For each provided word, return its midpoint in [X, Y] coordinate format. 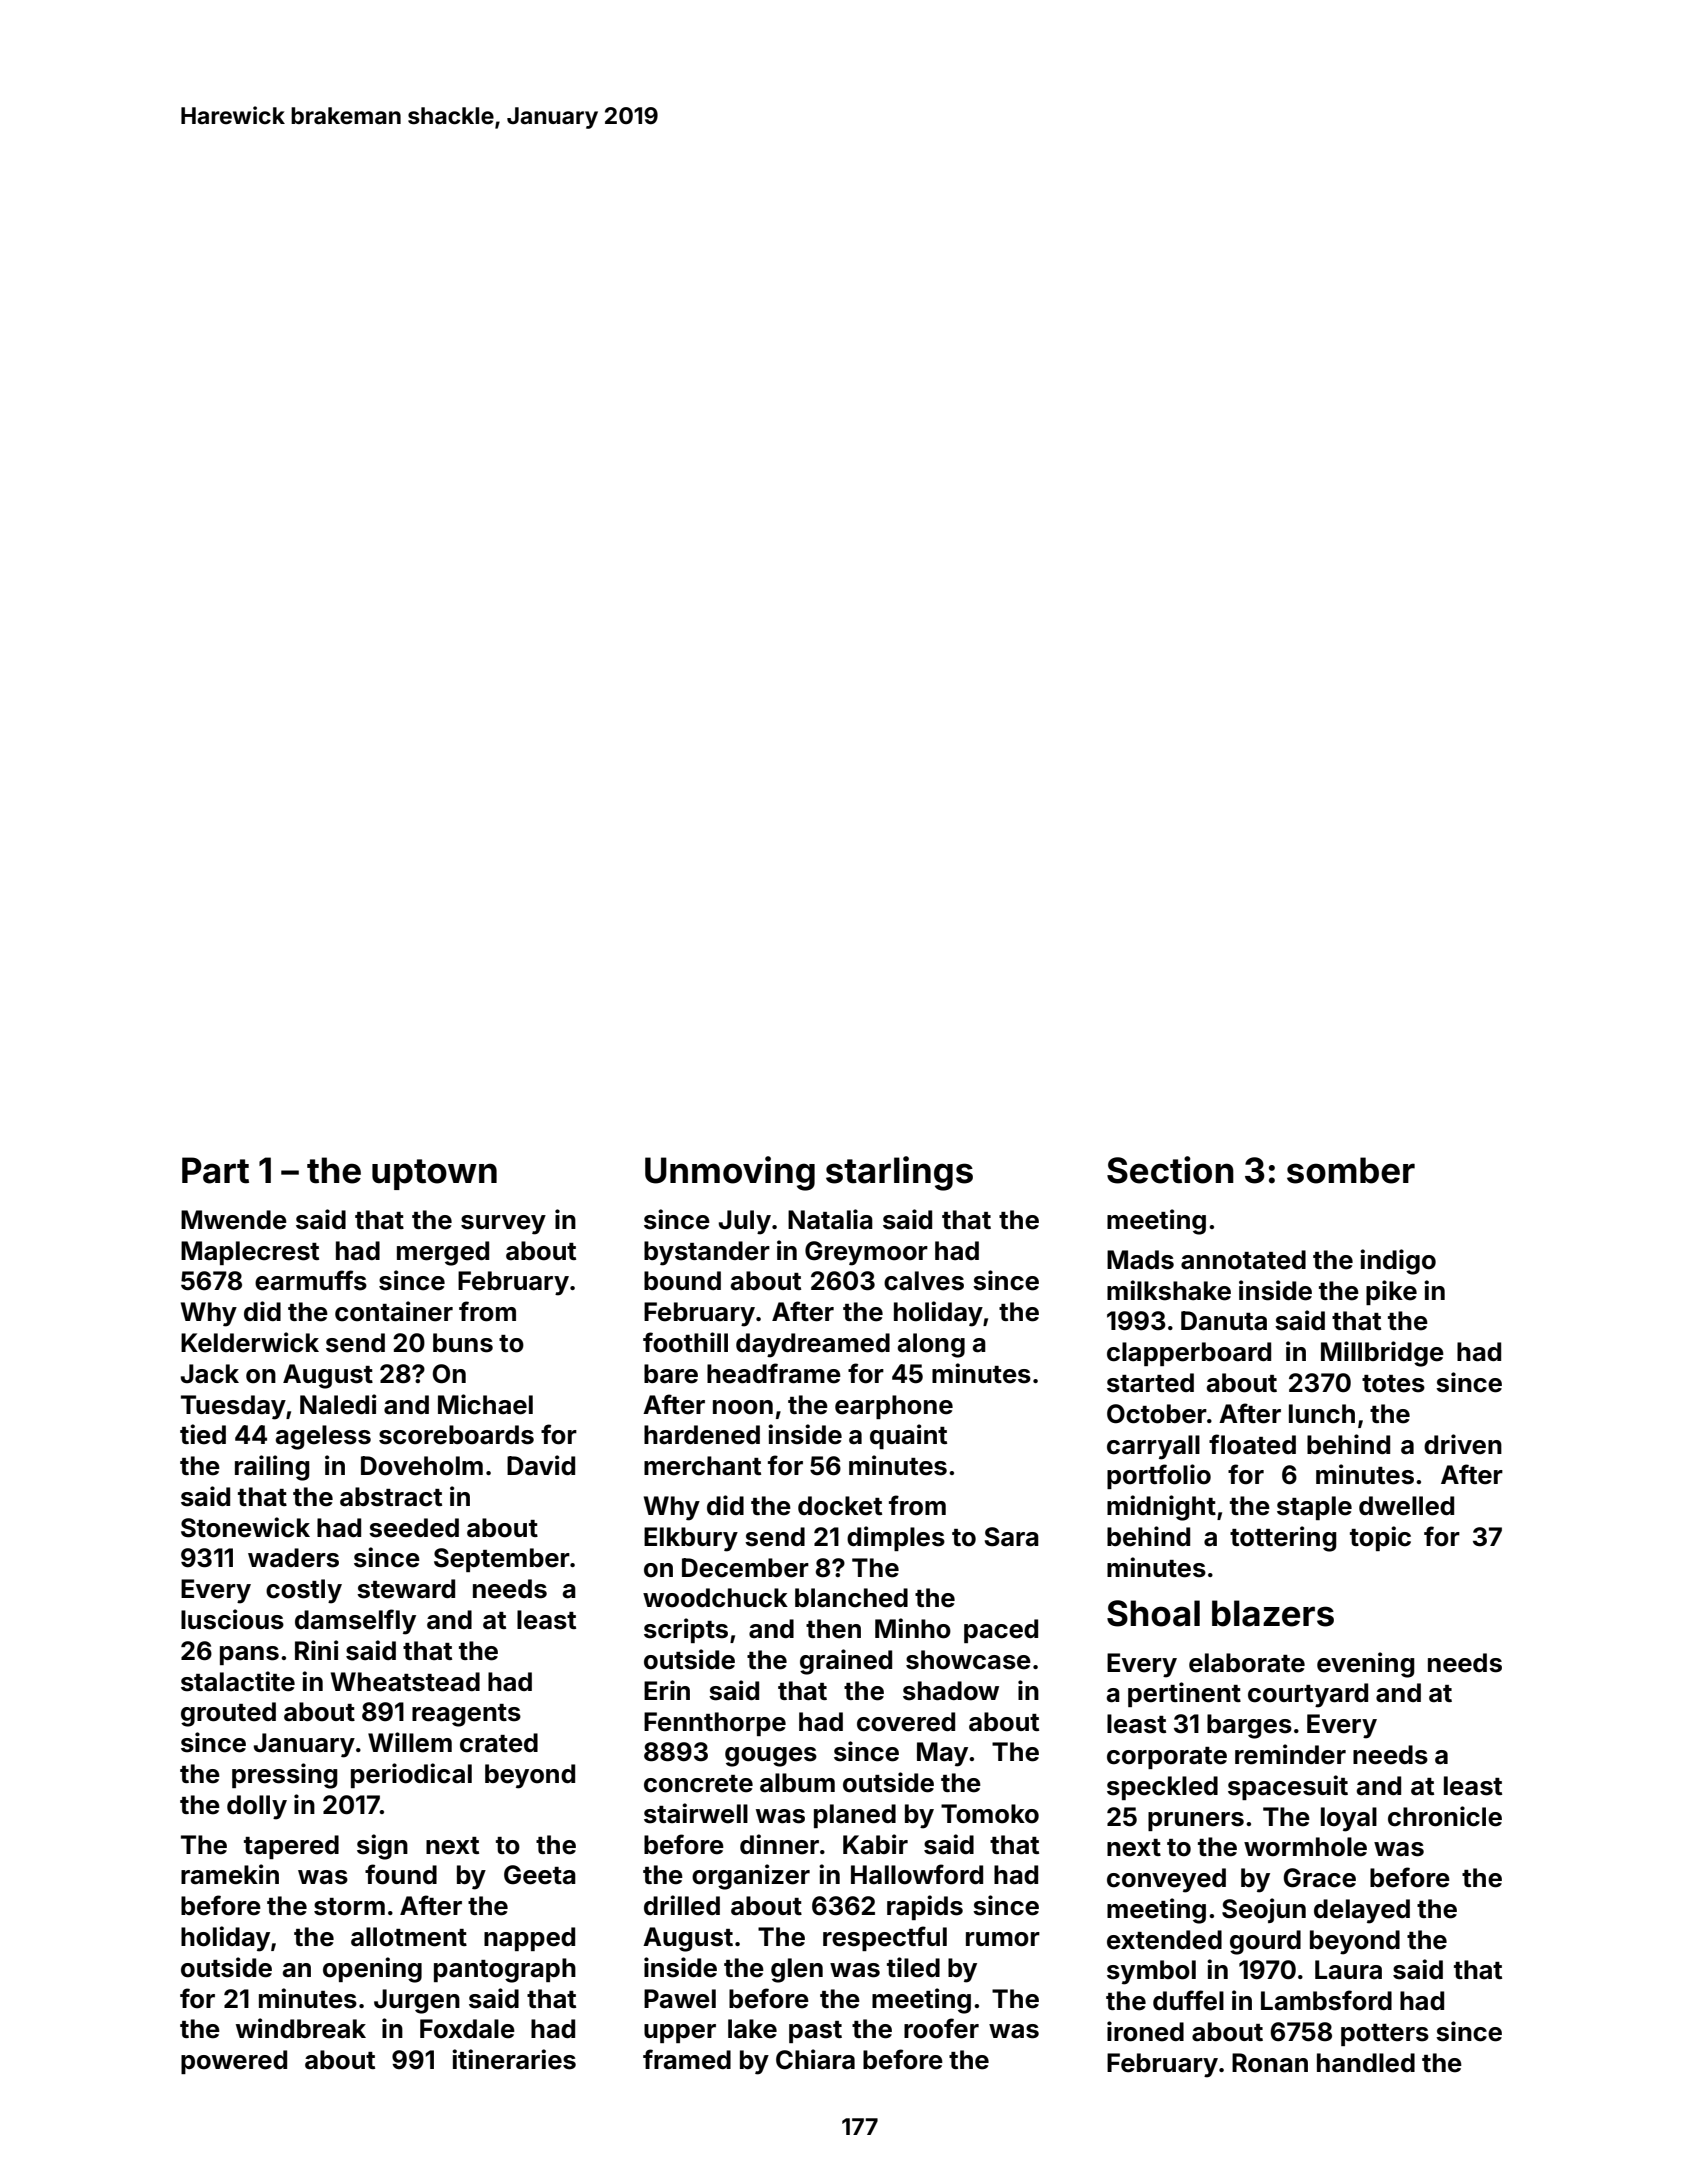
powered [234, 2062]
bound [682, 1281]
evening [1366, 1665]
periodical [411, 1775]
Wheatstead [405, 1682]
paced [1001, 1631]
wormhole [1305, 1847]
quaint [908, 1436]
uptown [434, 1174]
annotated [1243, 1260]
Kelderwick [250, 1342]
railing [272, 1468]
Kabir [875, 1844]
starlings [899, 1173]
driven [1463, 1444]
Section [1170, 1170]
